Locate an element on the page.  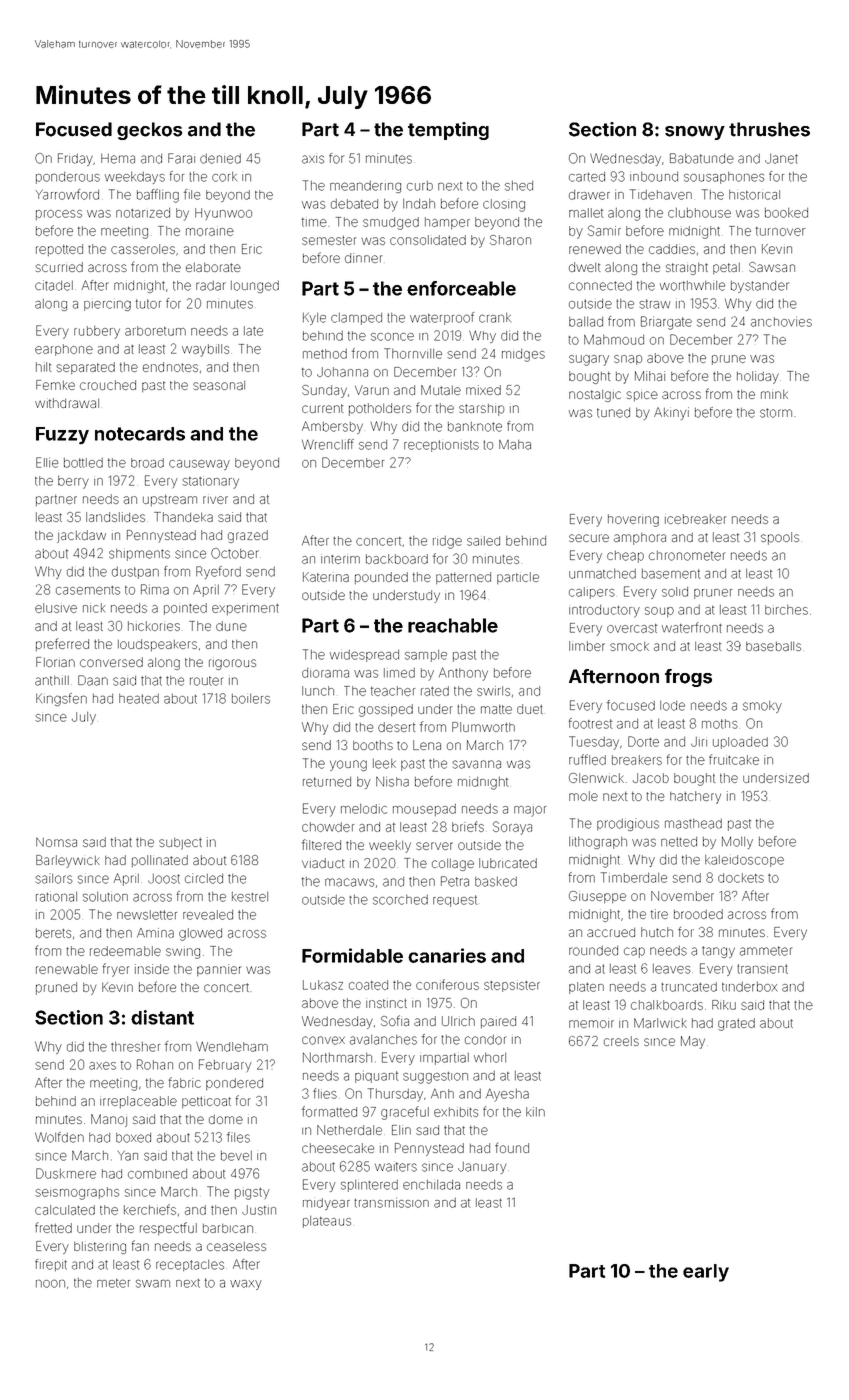
receptionists is located at coordinates (441, 446).
